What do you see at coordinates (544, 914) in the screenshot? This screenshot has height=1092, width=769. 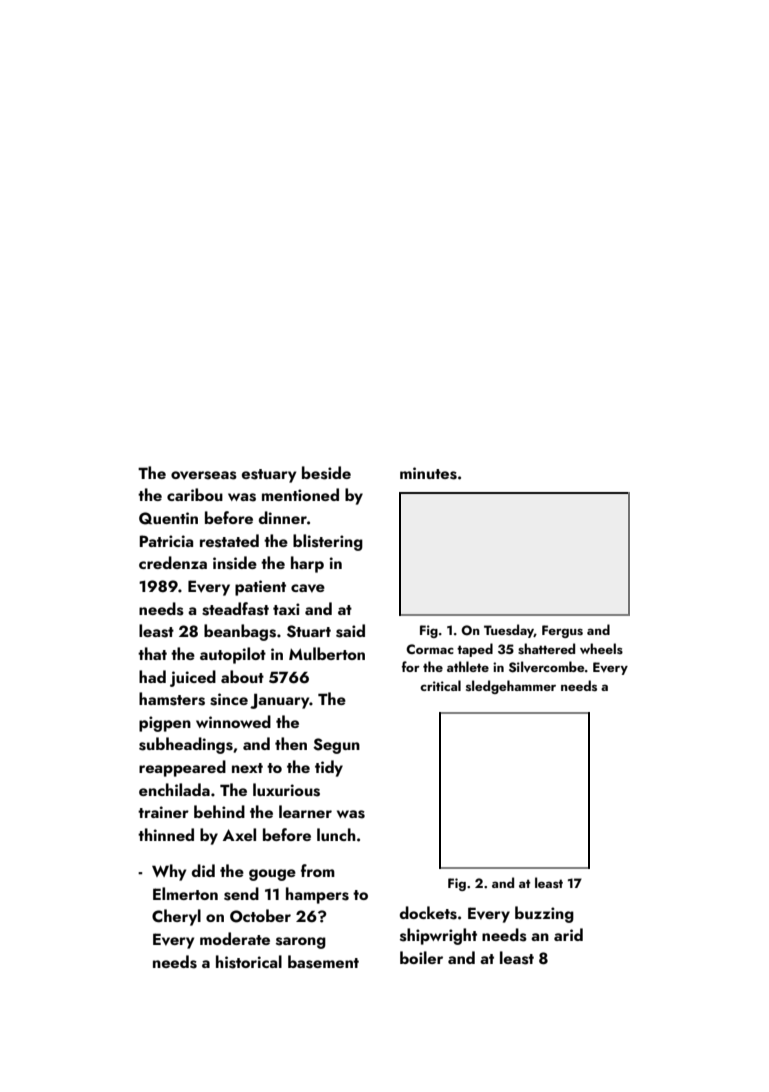 I see `buzzing` at bounding box center [544, 914].
